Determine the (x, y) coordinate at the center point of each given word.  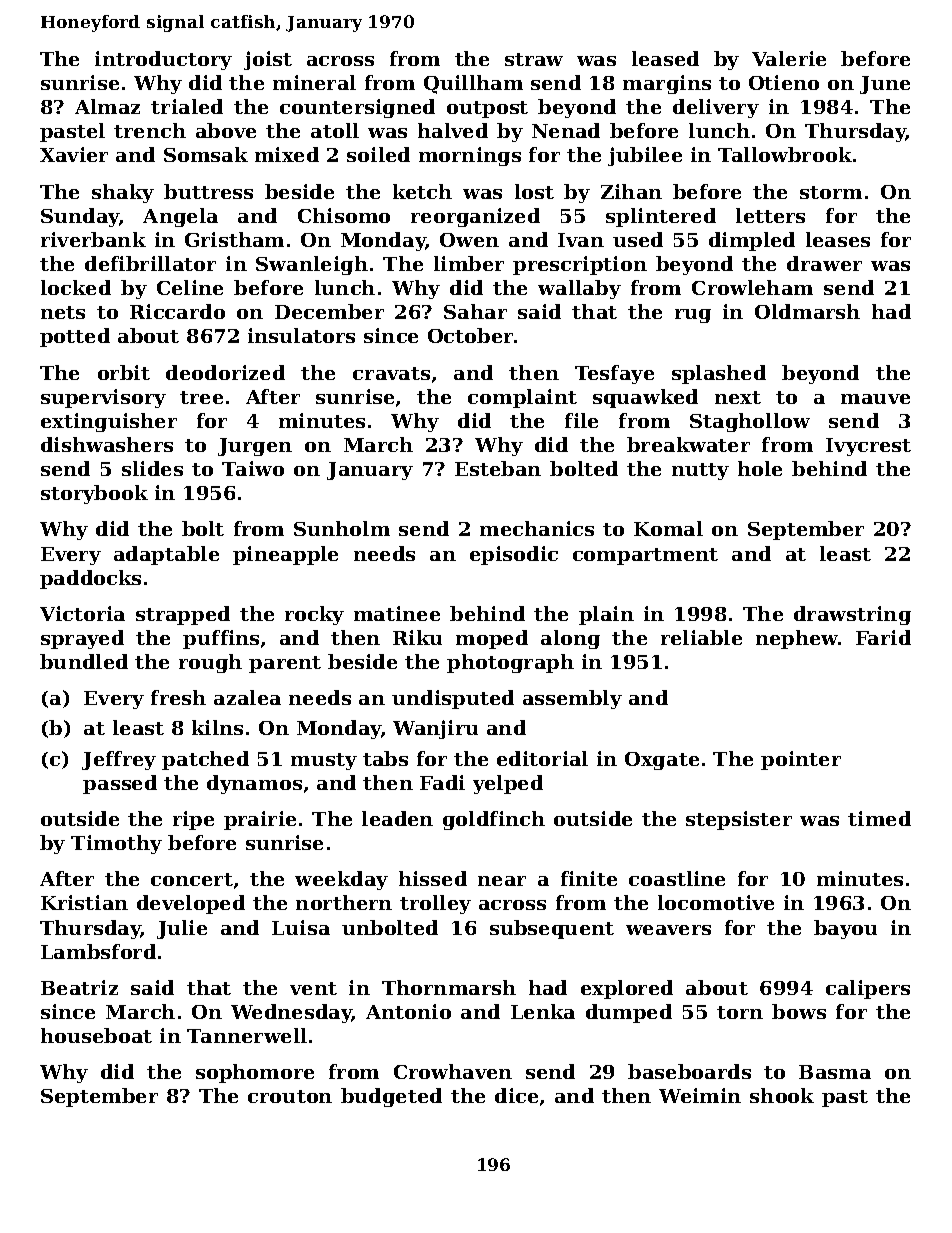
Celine (190, 287)
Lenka (543, 1011)
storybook (94, 494)
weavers (668, 930)
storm (831, 192)
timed (879, 818)
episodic (514, 555)
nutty (700, 471)
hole (760, 468)
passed (120, 784)
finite (589, 878)
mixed (287, 154)
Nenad (566, 130)
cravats (391, 373)
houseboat (96, 1035)
